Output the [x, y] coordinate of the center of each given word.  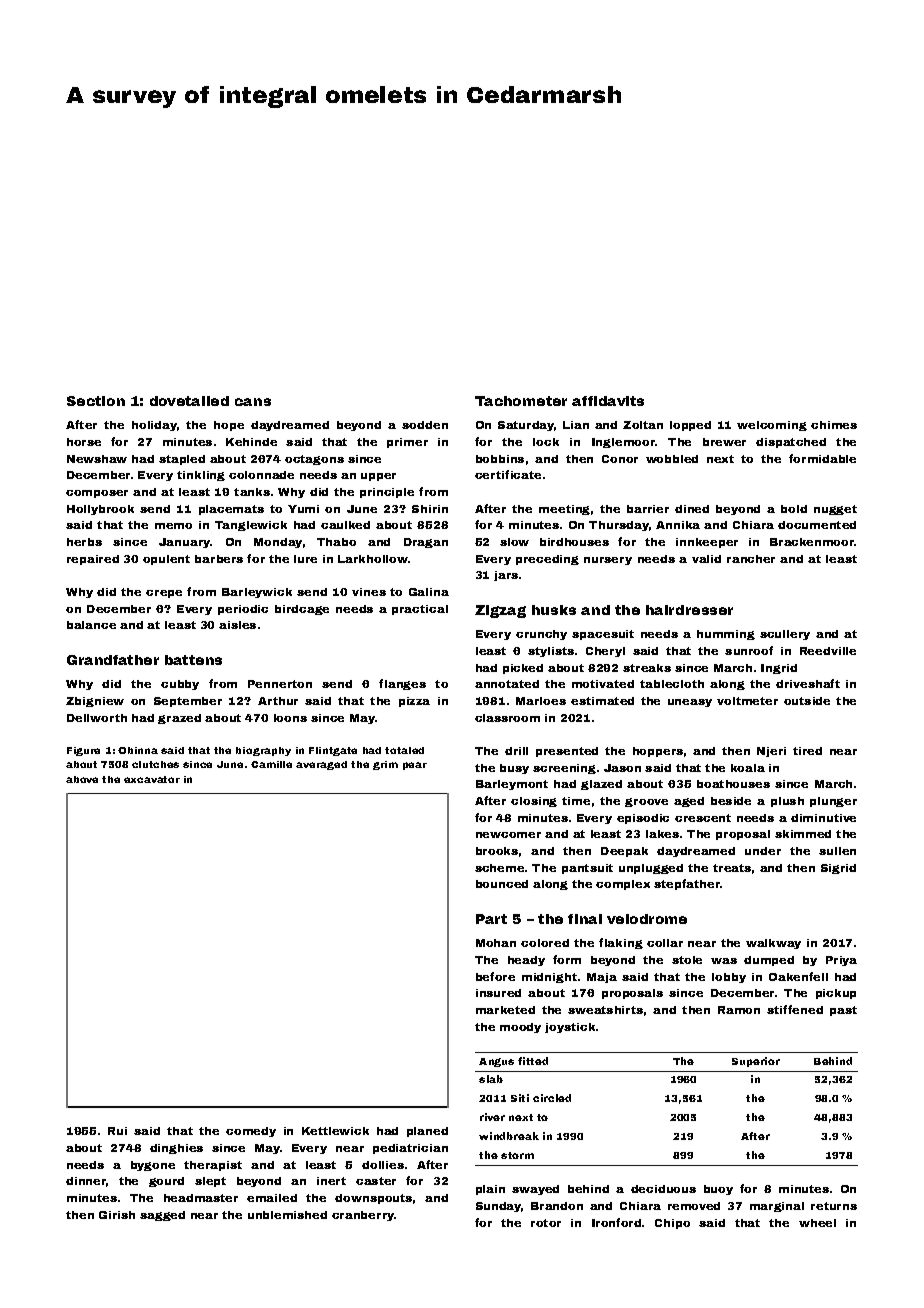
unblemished [287, 1215]
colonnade [261, 475]
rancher [751, 559]
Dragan [426, 543]
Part [491, 919]
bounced [502, 884]
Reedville [828, 651]
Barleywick [257, 593]
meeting [564, 510]
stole [687, 960]
